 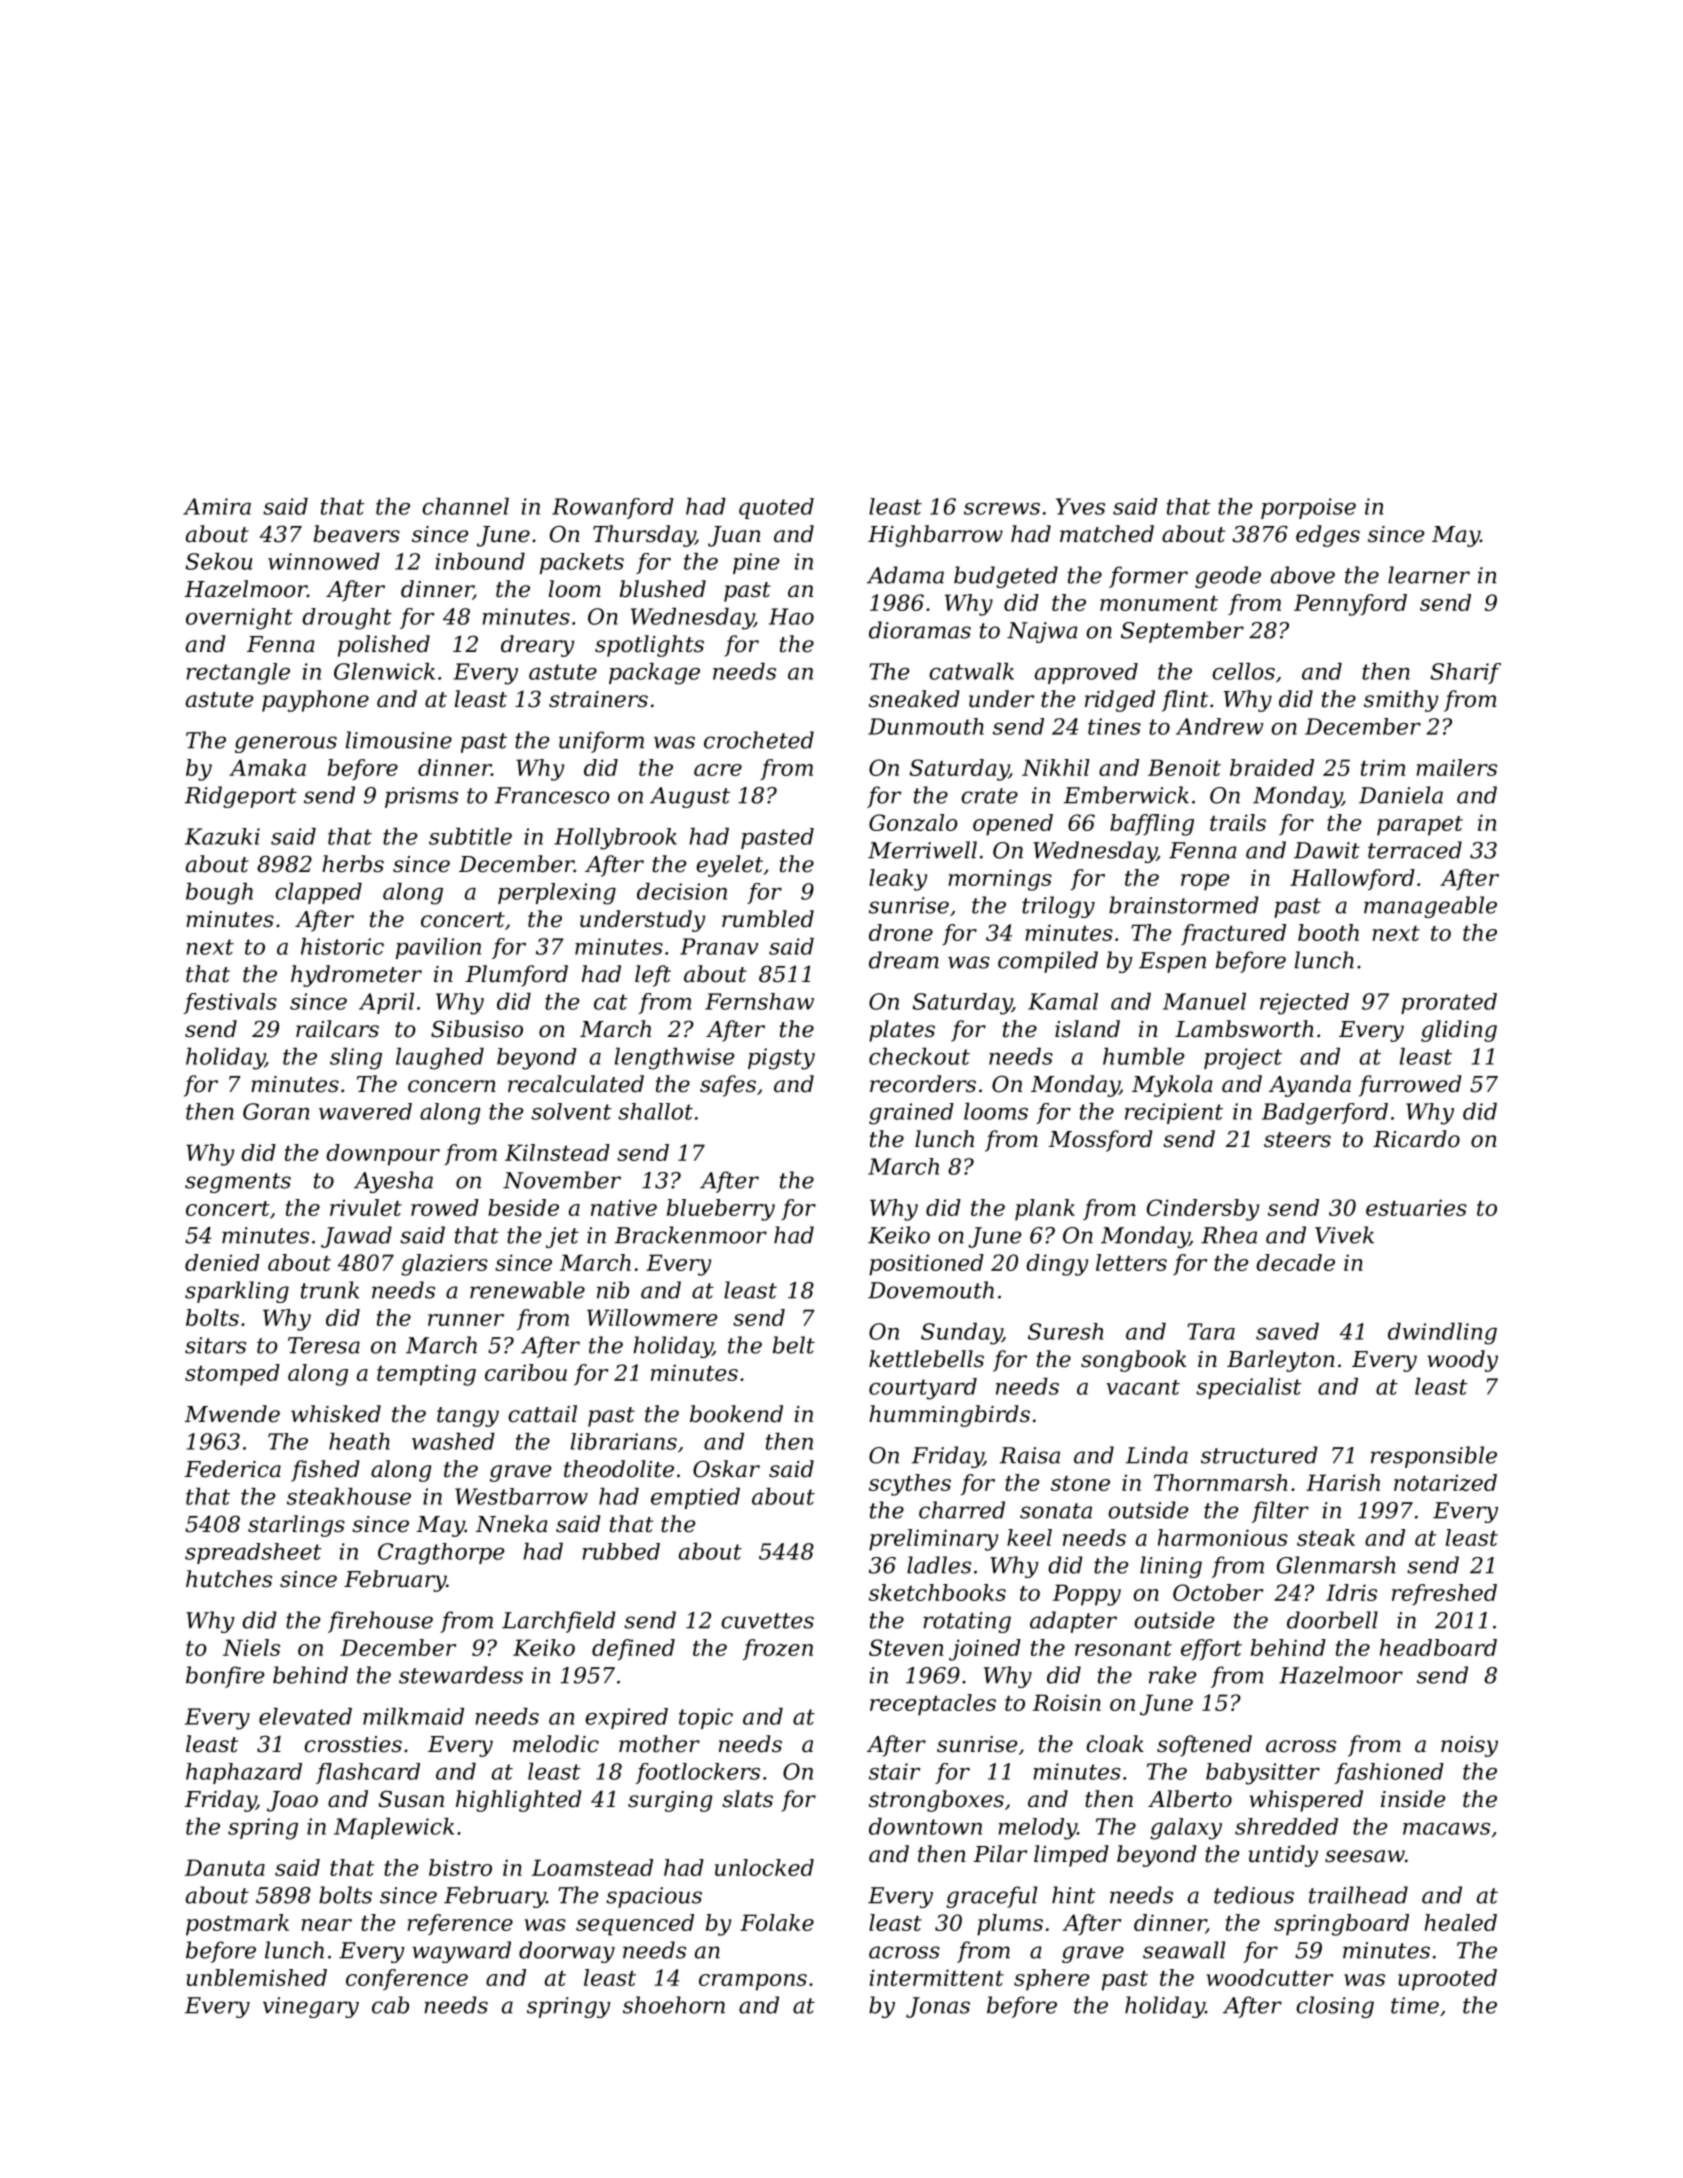 I want to click on unblemished, so click(x=257, y=1977).
